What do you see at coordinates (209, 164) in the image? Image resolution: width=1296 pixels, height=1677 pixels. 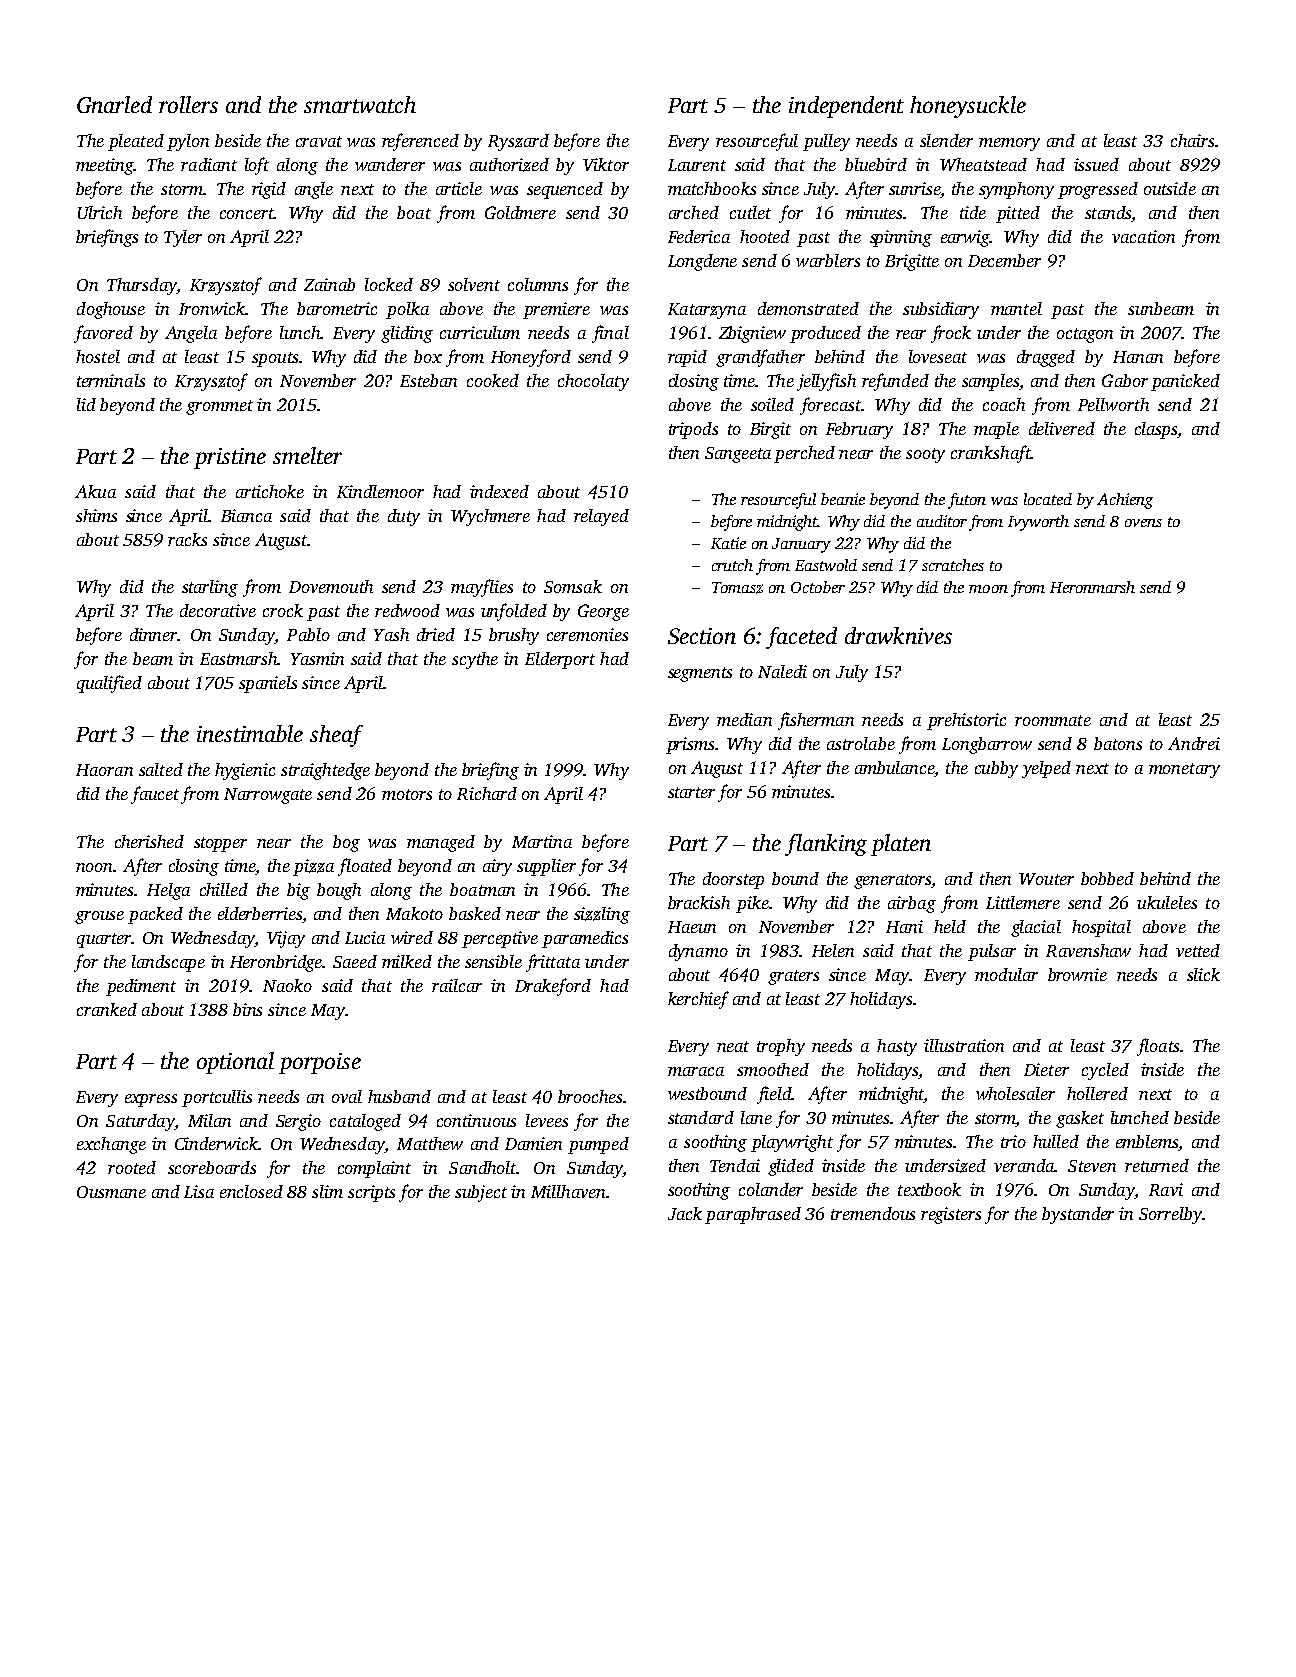 I see `radiant` at bounding box center [209, 164].
